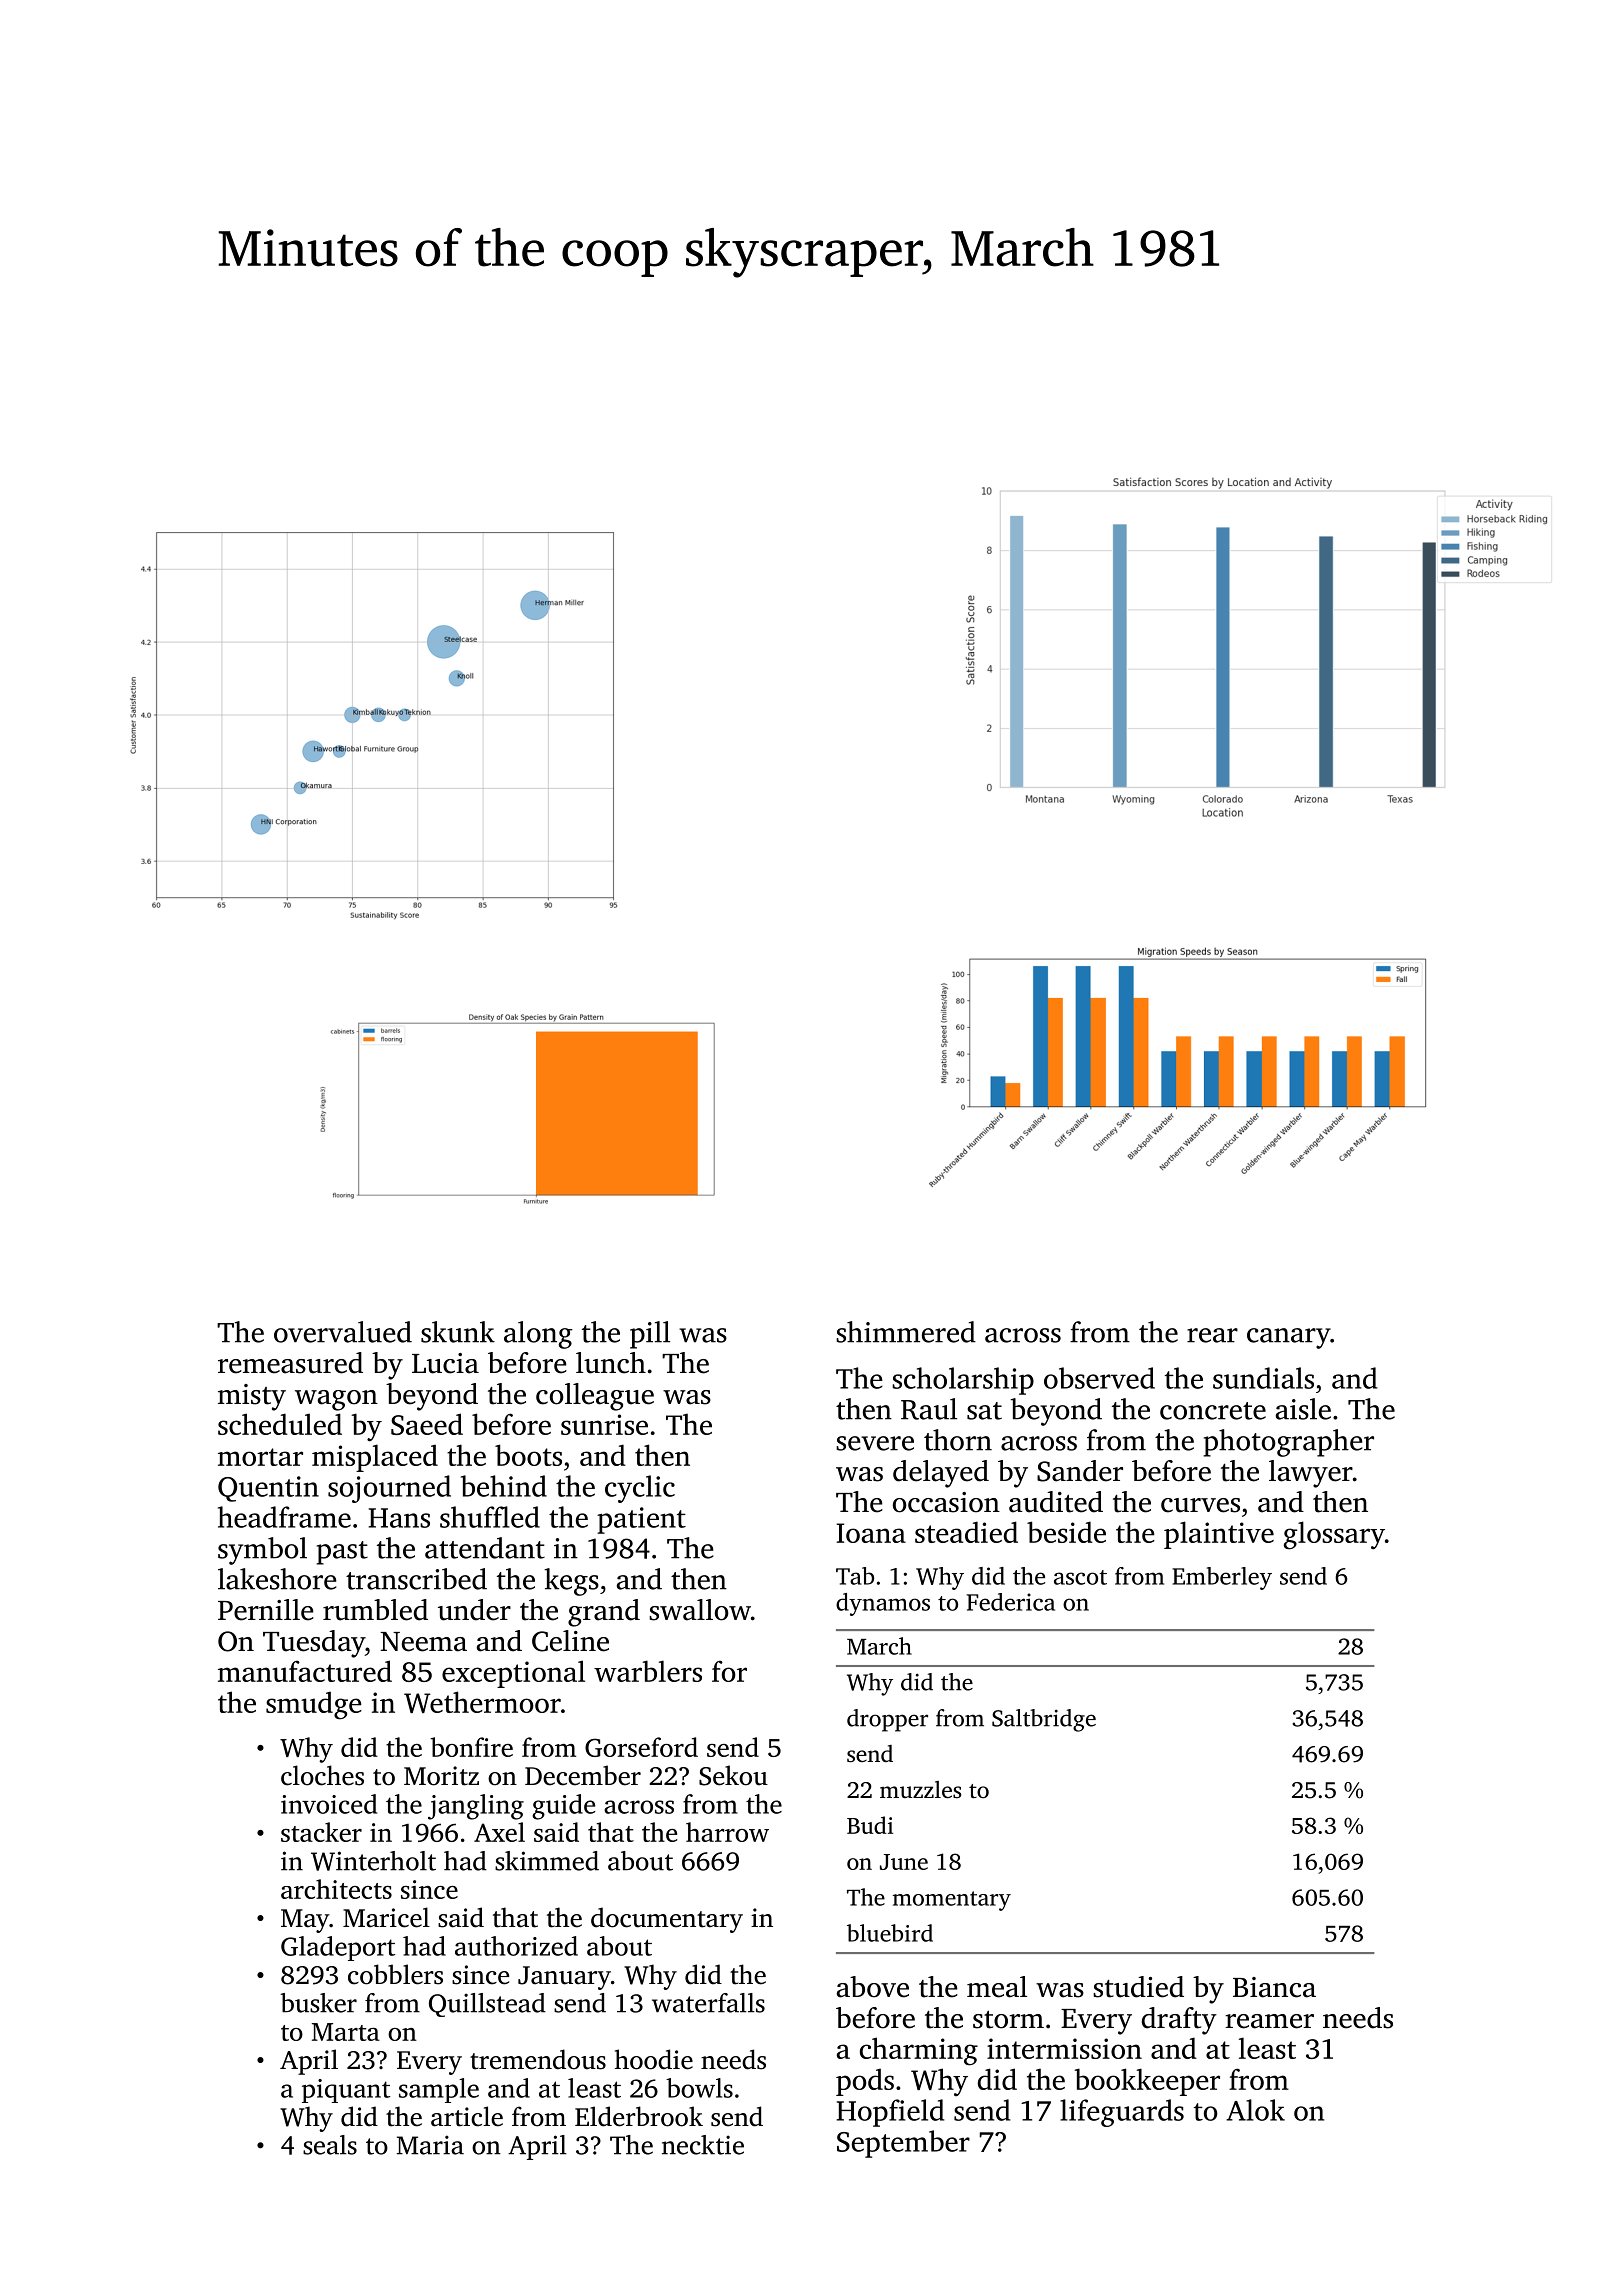 The height and width of the screenshot is (2292, 1620). I want to click on skunk, so click(458, 1332).
